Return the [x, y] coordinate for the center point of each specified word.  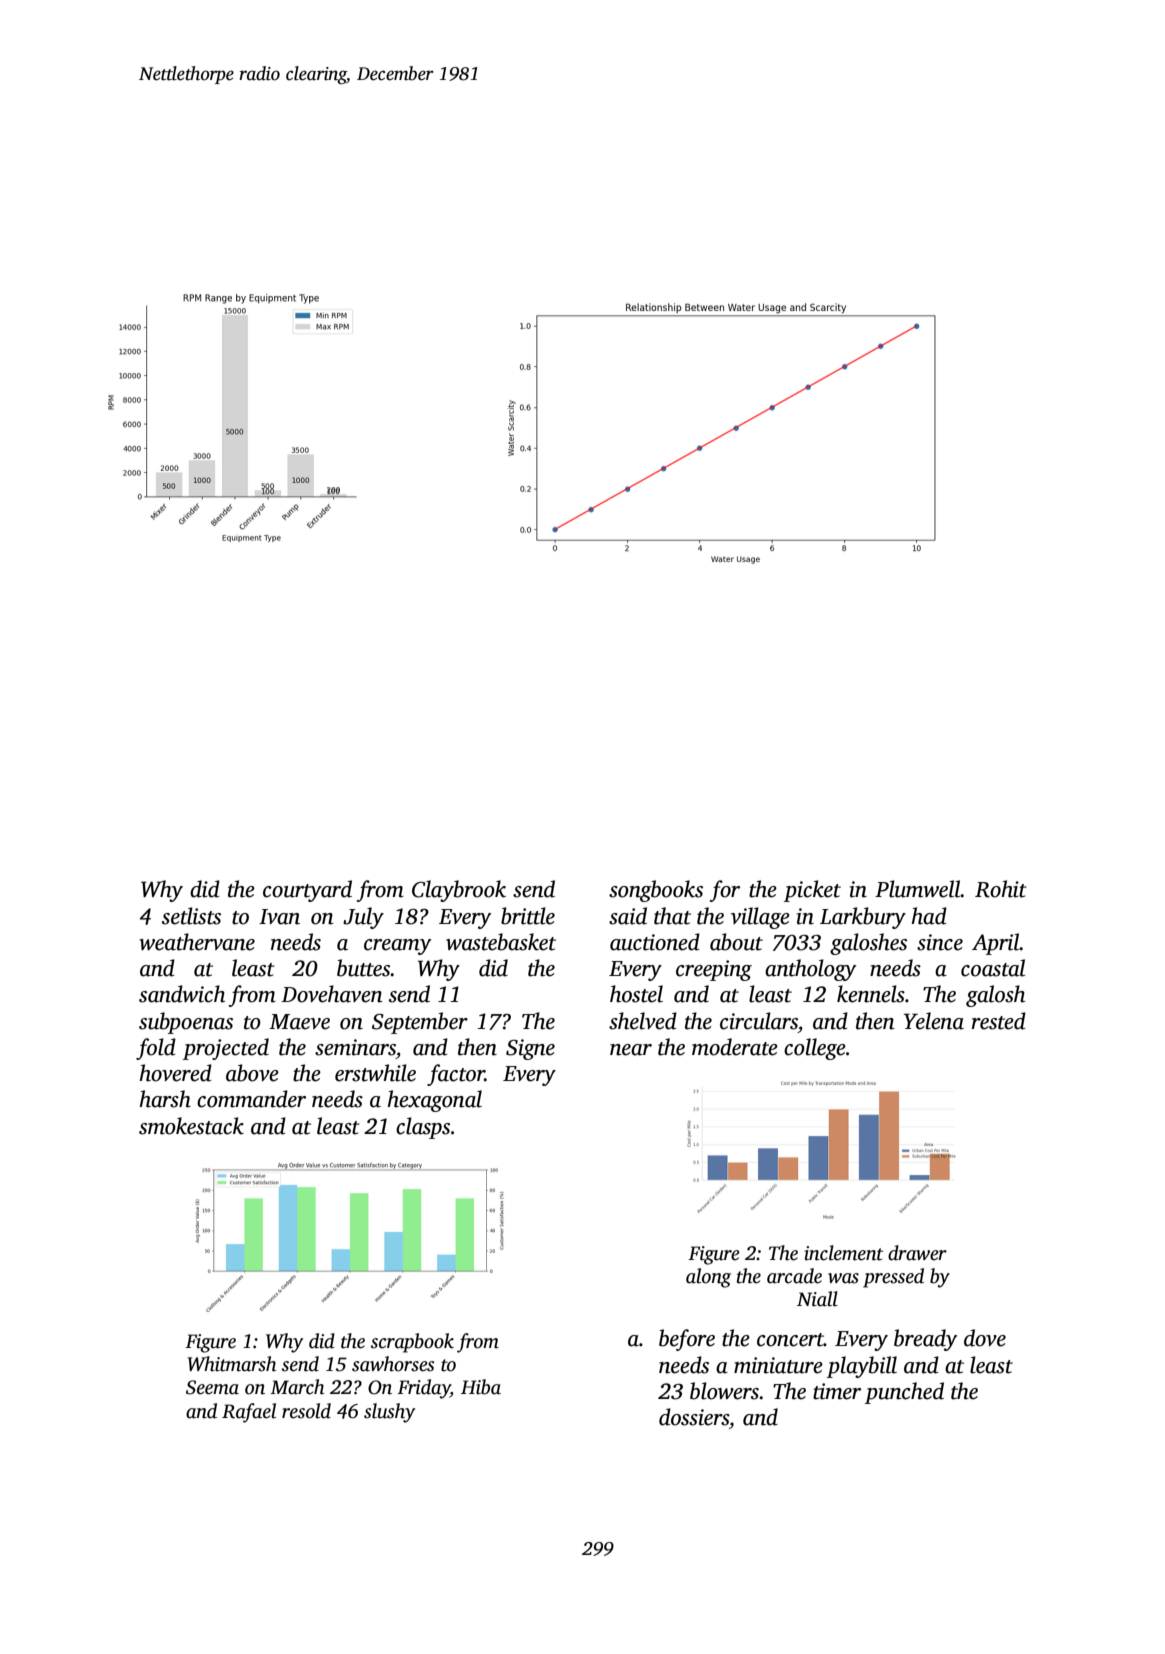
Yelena [934, 1021]
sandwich [182, 994]
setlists [191, 916]
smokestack [191, 1126]
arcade [794, 1276]
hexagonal [434, 1101]
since [940, 942]
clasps [423, 1128]
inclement [844, 1253]
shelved [643, 1021]
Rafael [249, 1413]
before [687, 1340]
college [815, 1049]
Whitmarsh [232, 1364]
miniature [778, 1365]
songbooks [656, 891]
